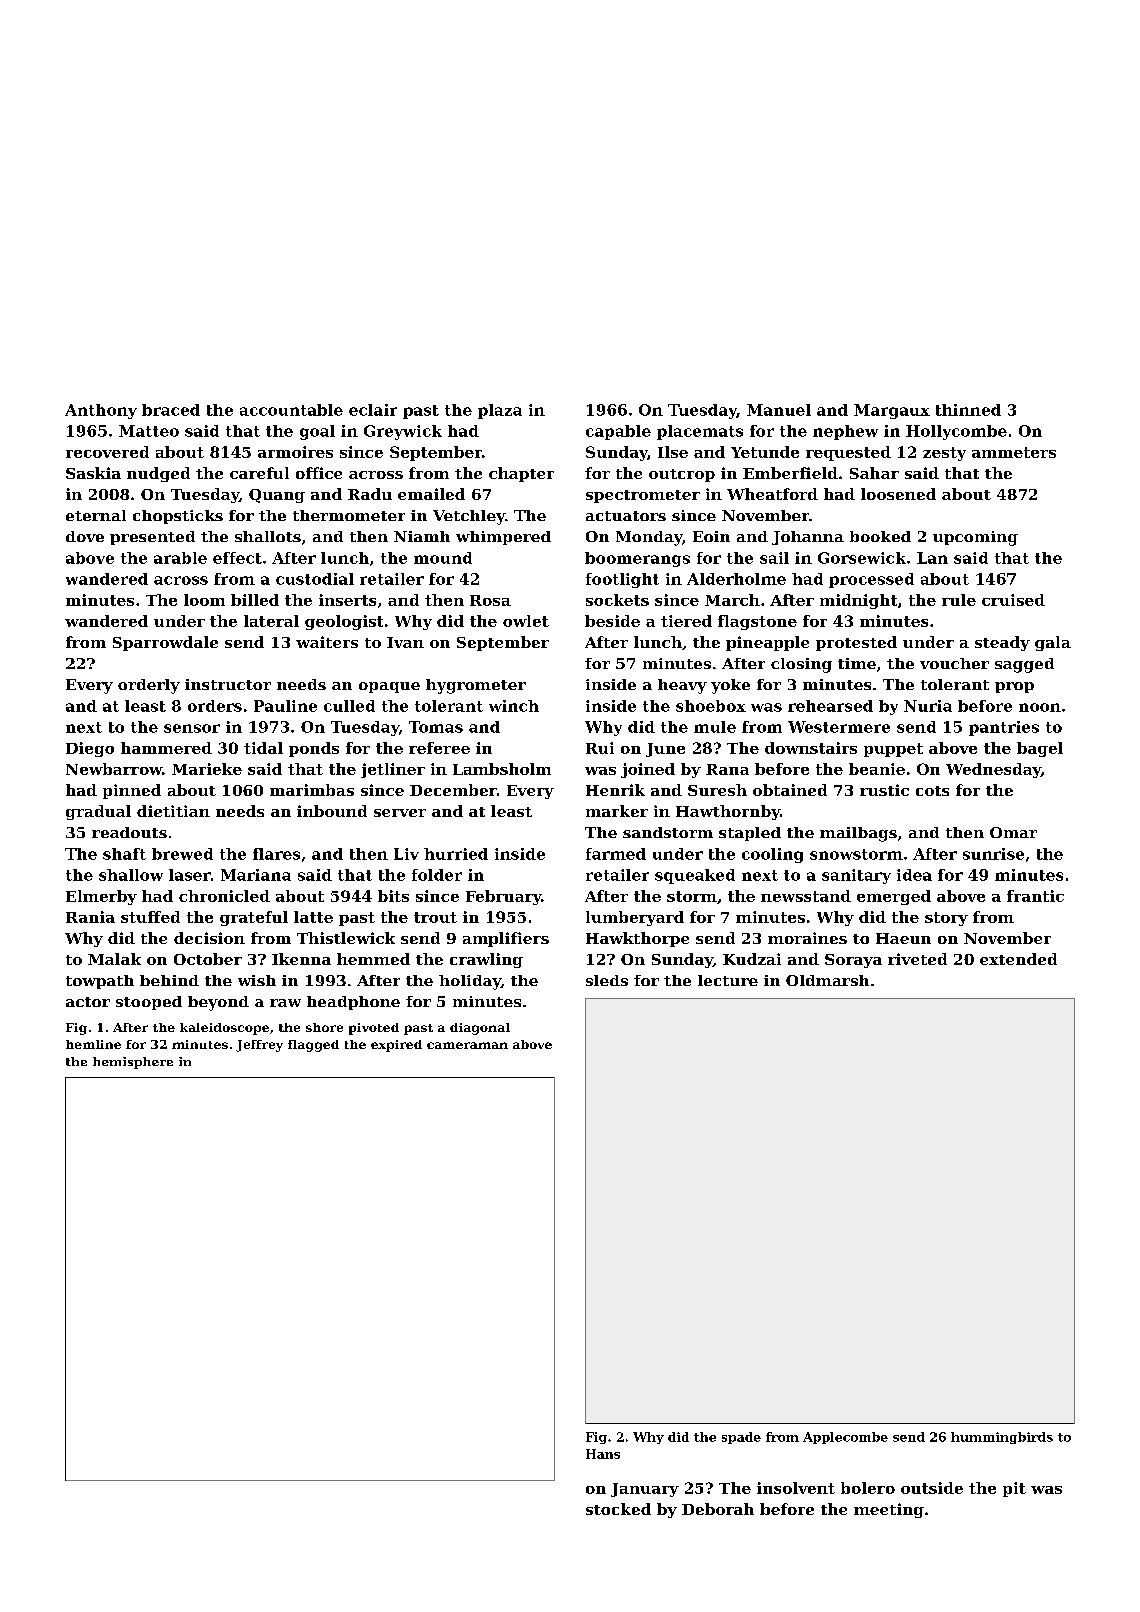 The width and height of the screenshot is (1140, 1612). I want to click on cameraman, so click(467, 1045).
